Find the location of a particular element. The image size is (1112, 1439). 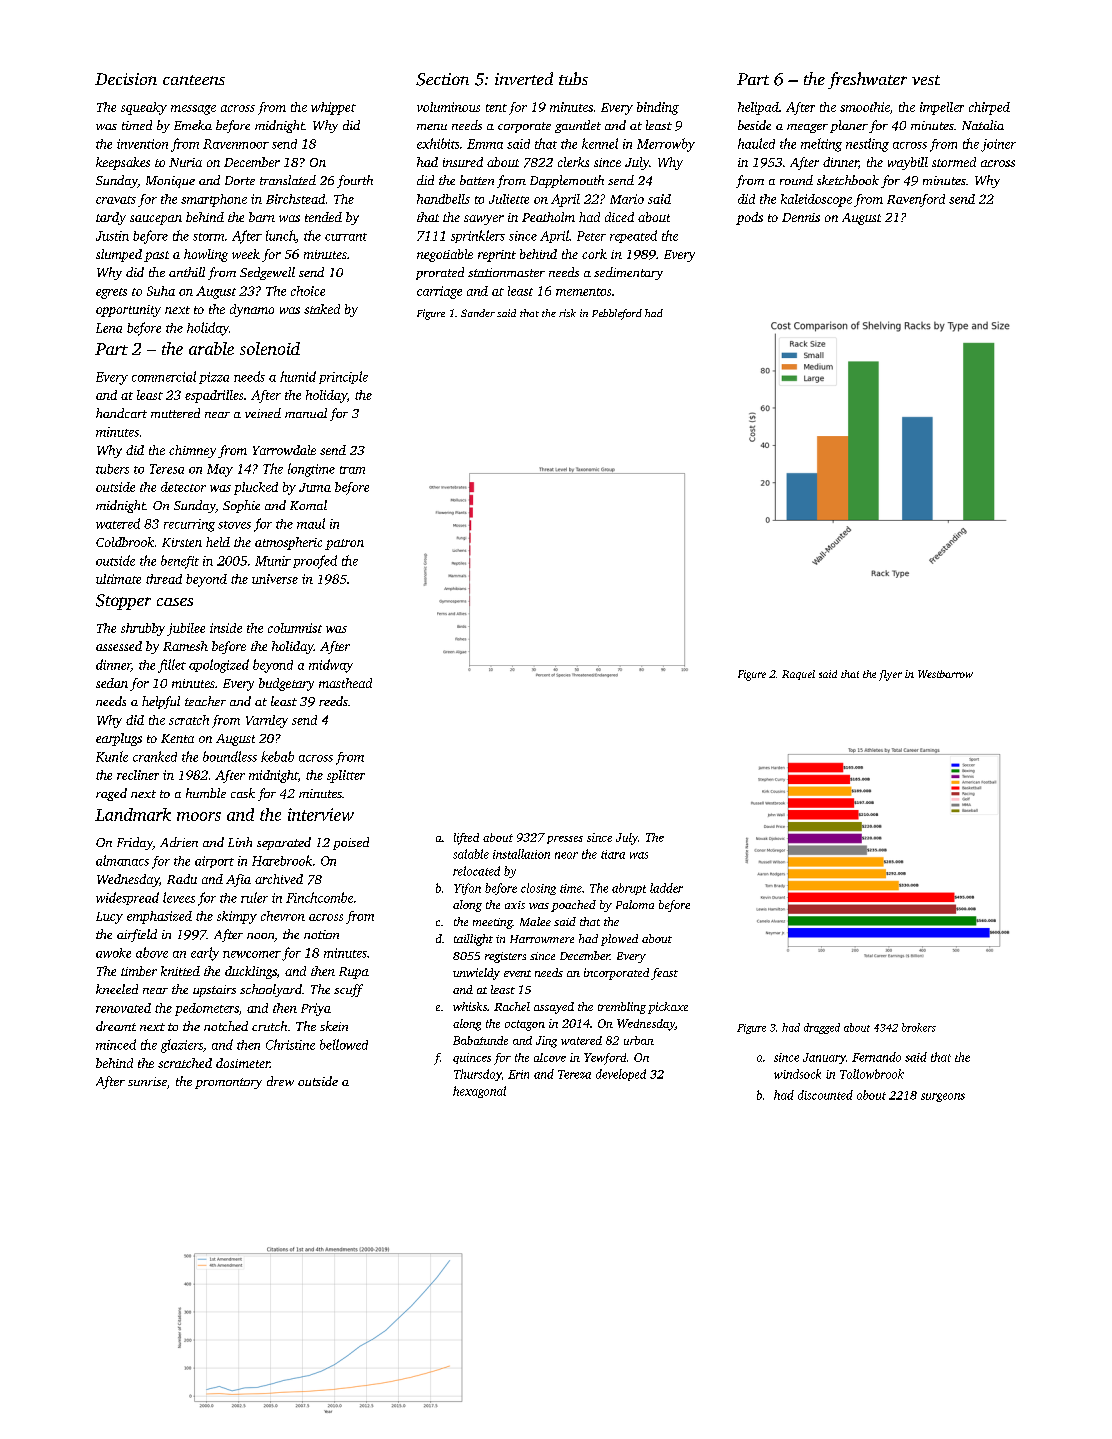

tubs is located at coordinates (573, 78).
